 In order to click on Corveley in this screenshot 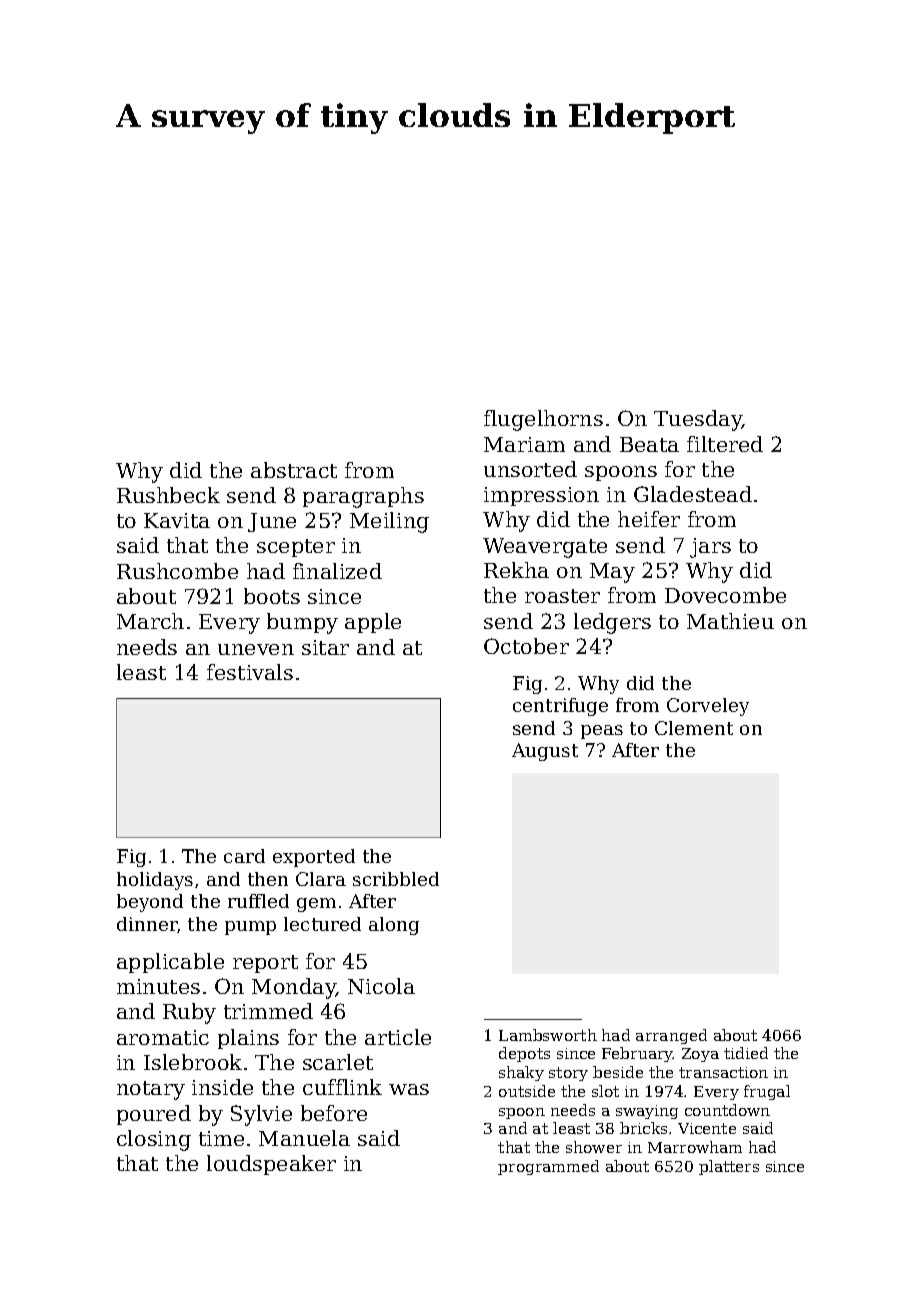, I will do `click(708, 707)`.
